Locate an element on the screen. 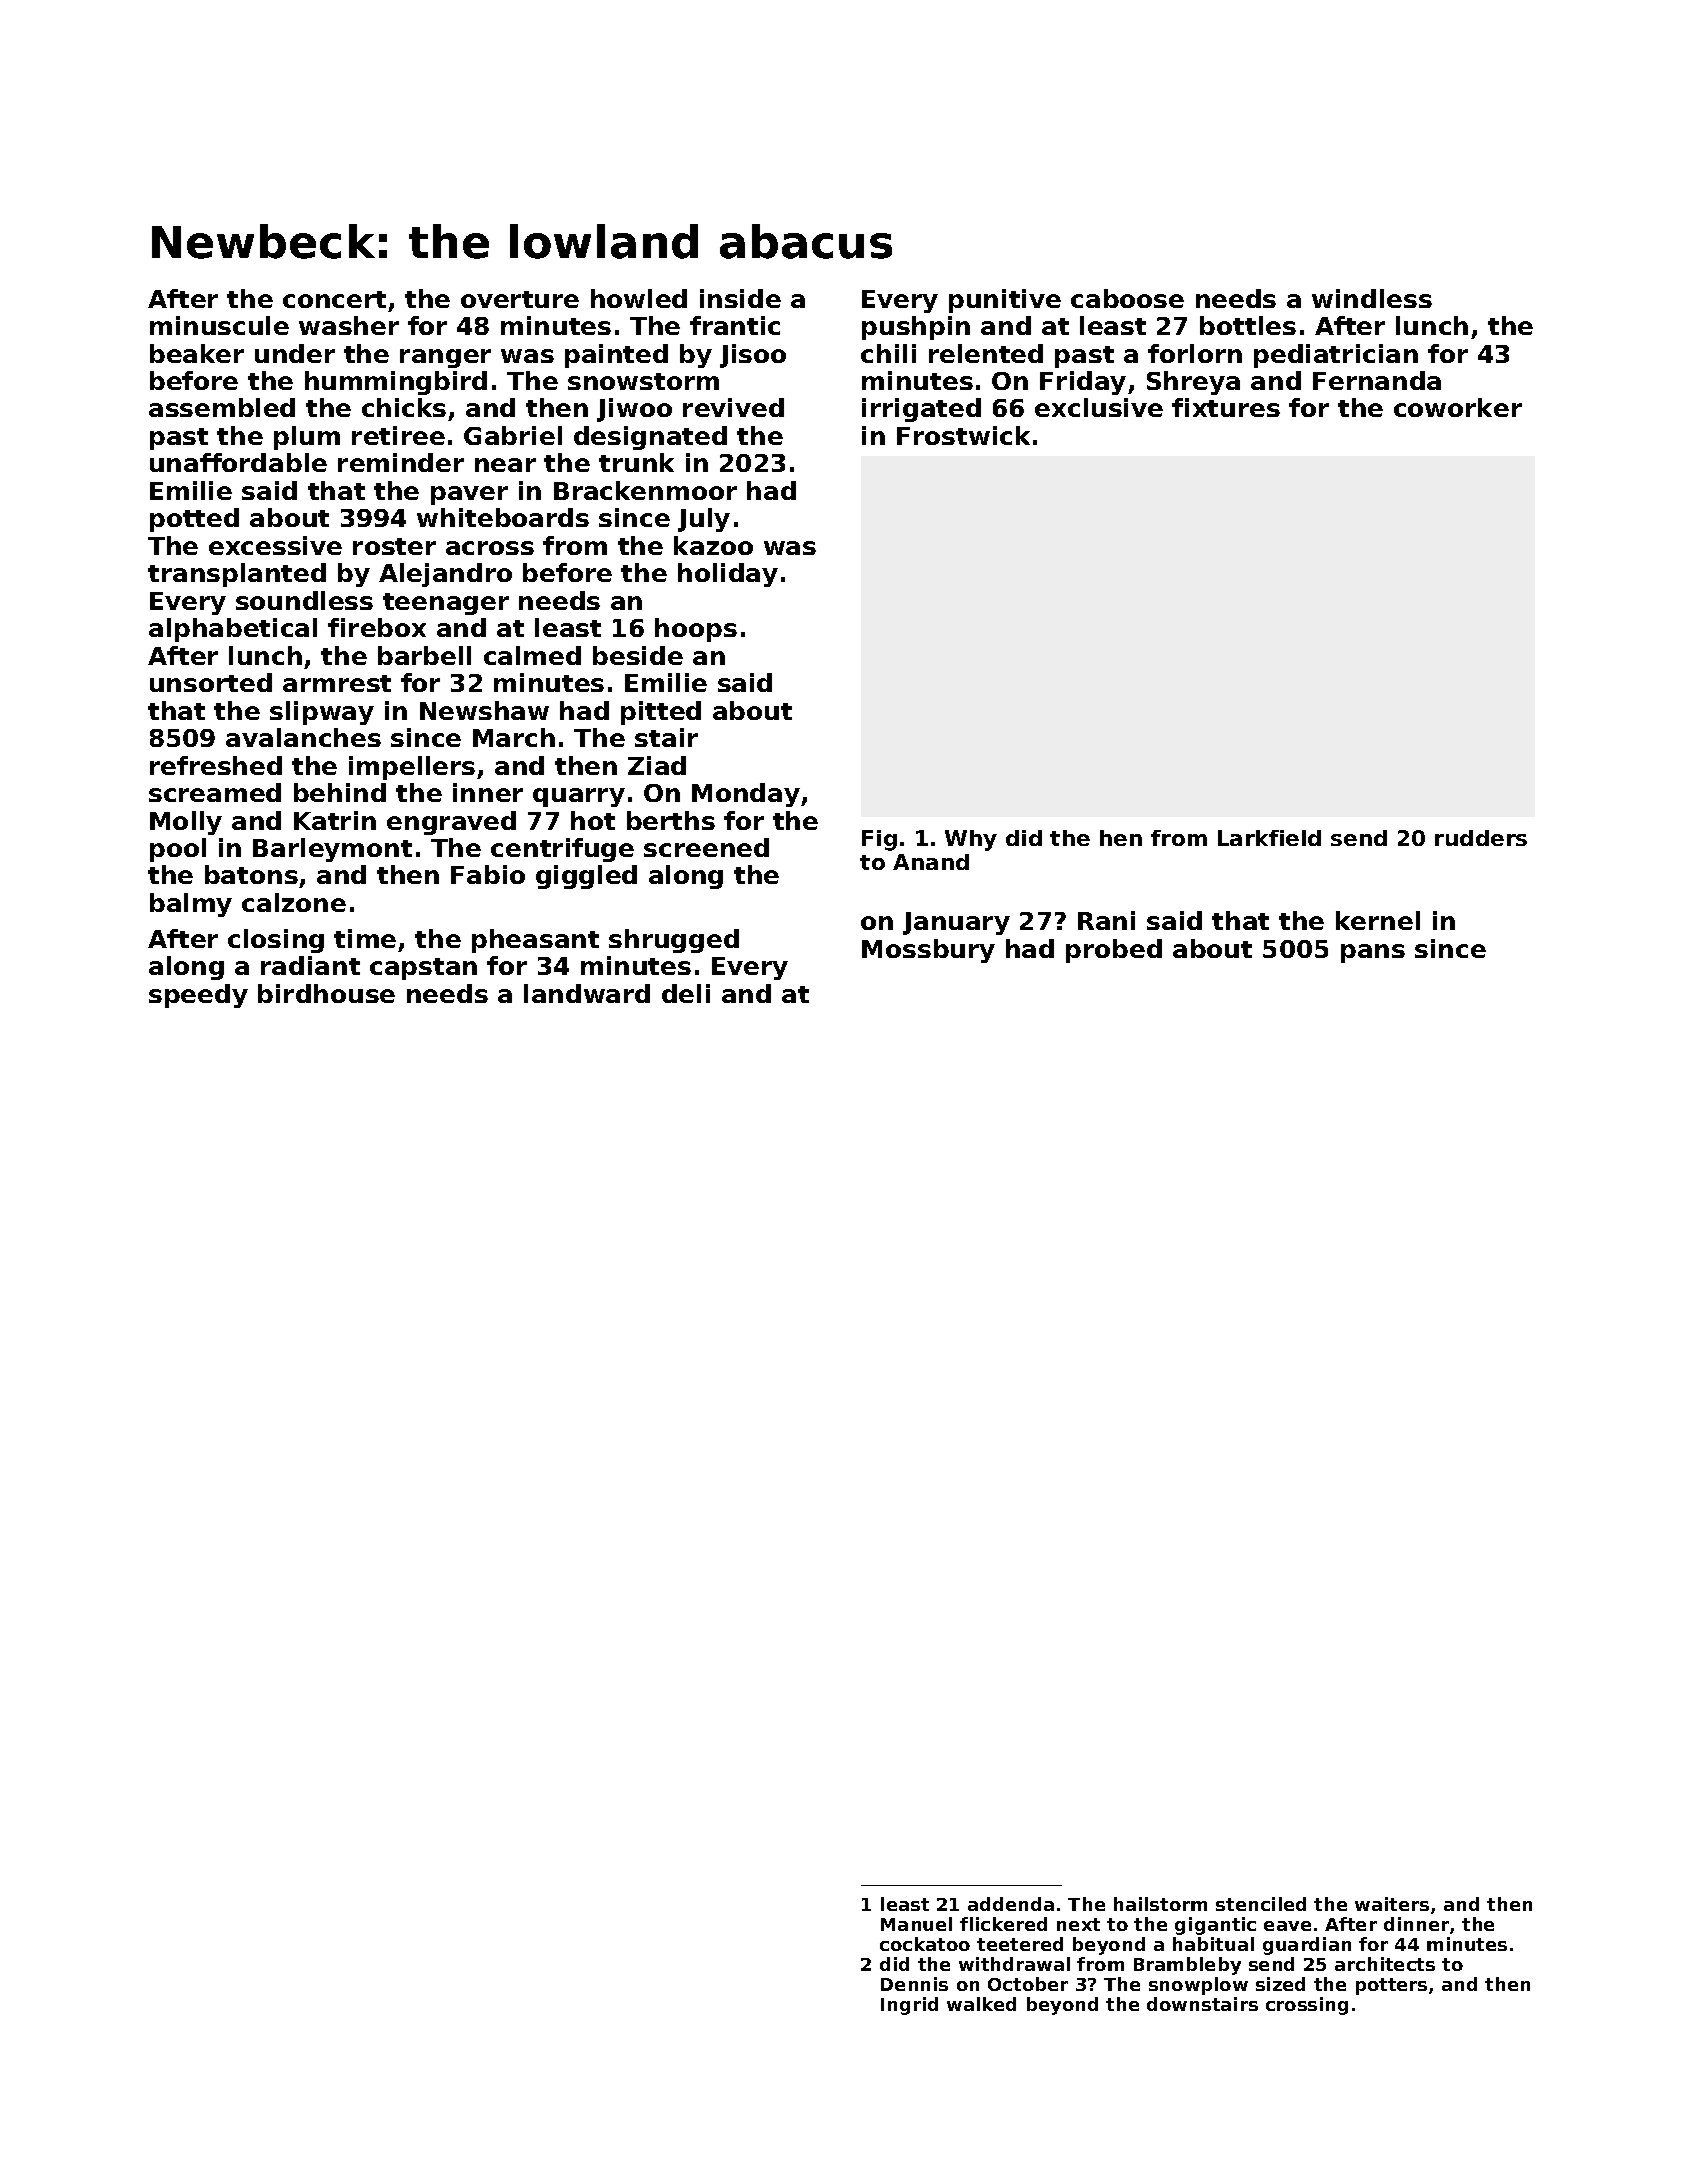 Image resolution: width=1683 pixels, height=2178 pixels. birdhouse is located at coordinates (326, 993).
